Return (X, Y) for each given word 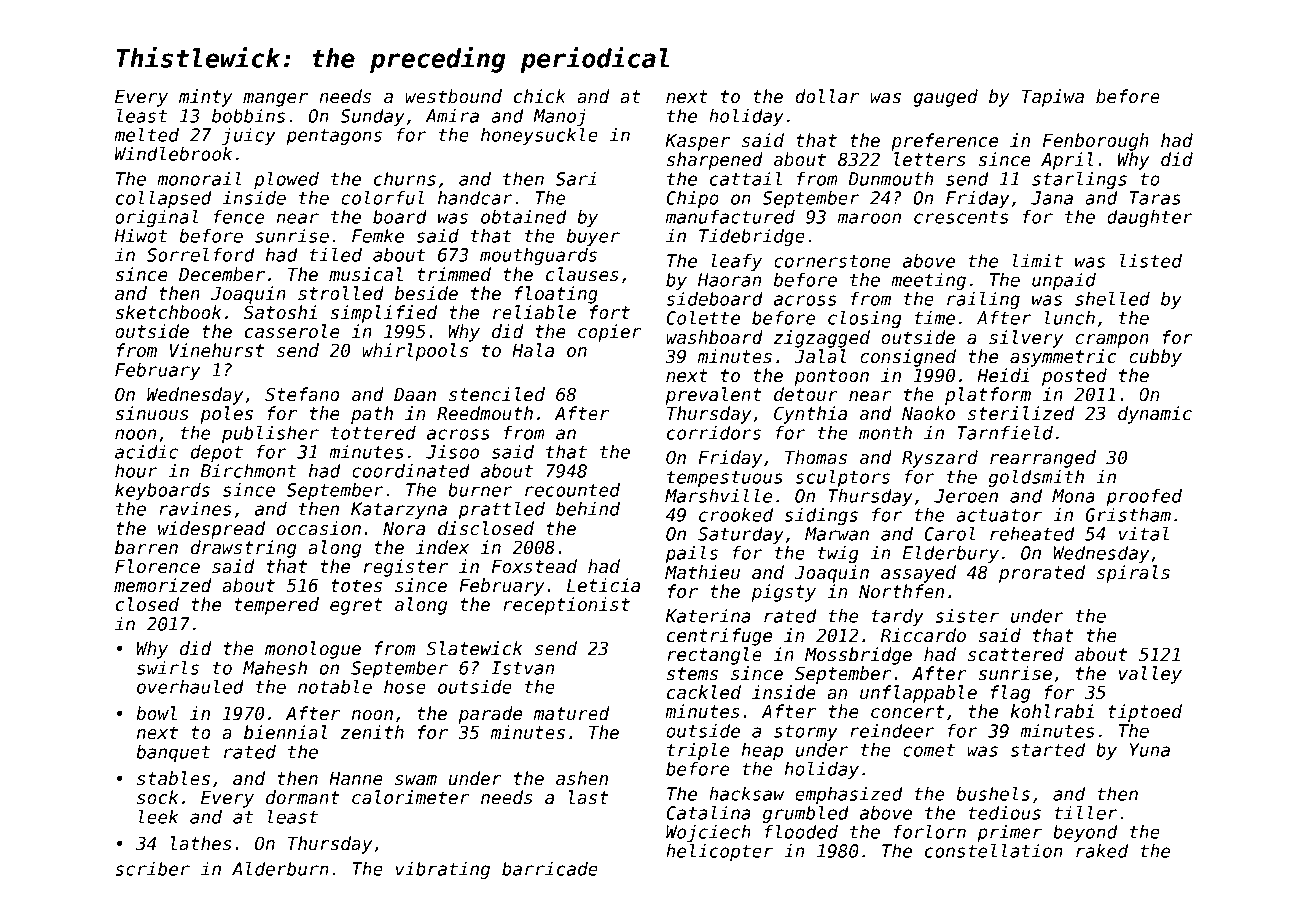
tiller (1085, 813)
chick (540, 96)
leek (158, 817)
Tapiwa (1053, 98)
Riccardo (923, 635)
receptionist (566, 606)
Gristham (1128, 515)
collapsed (164, 199)
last (588, 797)
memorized (163, 585)
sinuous (151, 413)
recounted (572, 490)
